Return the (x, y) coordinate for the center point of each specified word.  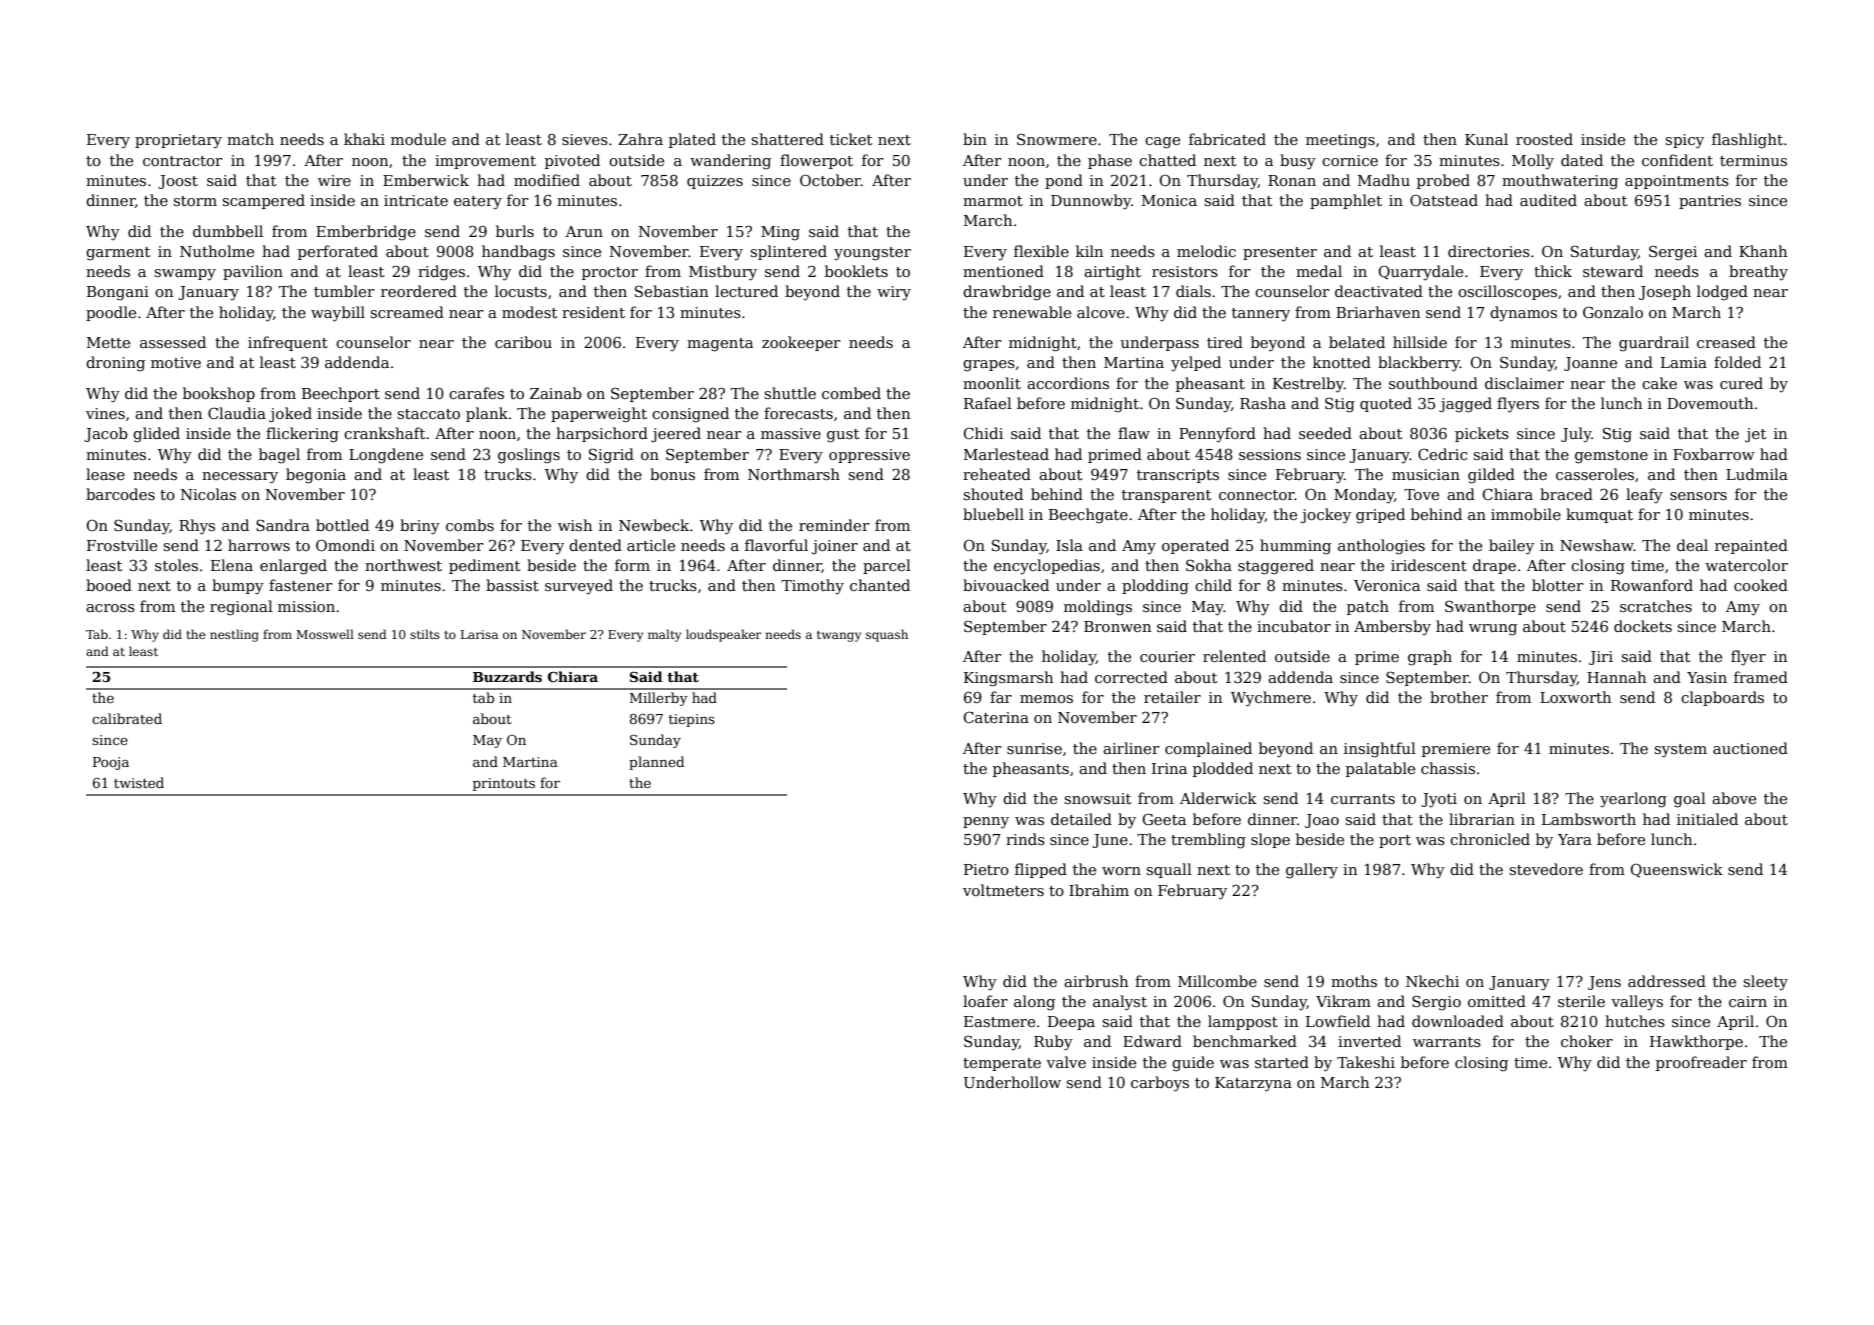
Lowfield (1338, 1021)
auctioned (1750, 748)
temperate (1002, 1064)
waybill (338, 314)
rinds (1025, 839)
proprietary (178, 141)
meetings (1340, 141)
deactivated (1379, 291)
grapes (989, 366)
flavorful (776, 545)
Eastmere (999, 1021)
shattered (788, 139)
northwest (403, 565)
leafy (1644, 496)
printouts (504, 784)
